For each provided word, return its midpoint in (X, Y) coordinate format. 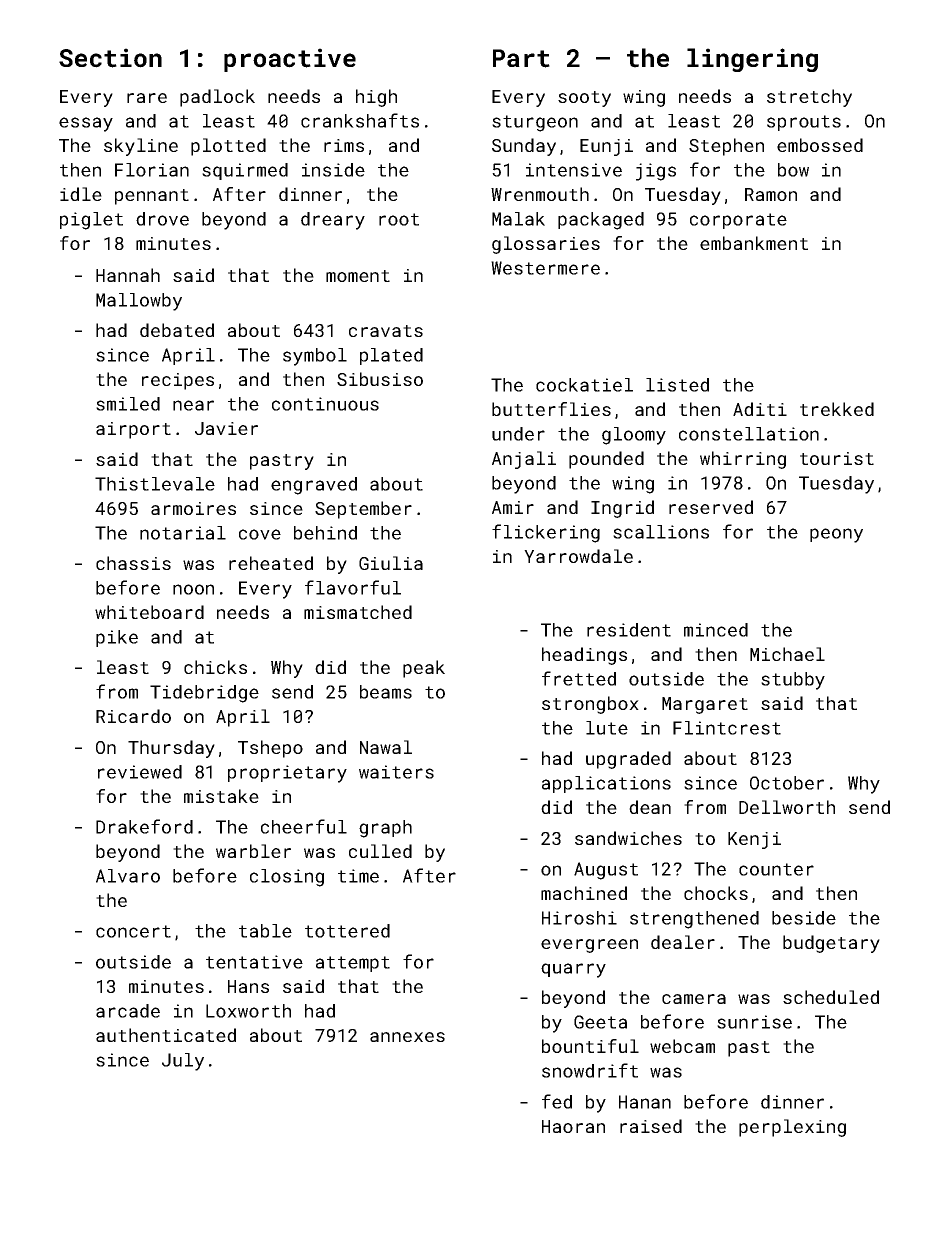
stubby (793, 681)
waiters (396, 772)
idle (81, 194)
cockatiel (584, 385)
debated (177, 330)
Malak (518, 219)
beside (804, 918)
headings (584, 656)
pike (117, 638)
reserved (711, 507)
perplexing (792, 1128)
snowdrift (590, 1070)
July (183, 1062)
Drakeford (144, 826)
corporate (738, 221)
